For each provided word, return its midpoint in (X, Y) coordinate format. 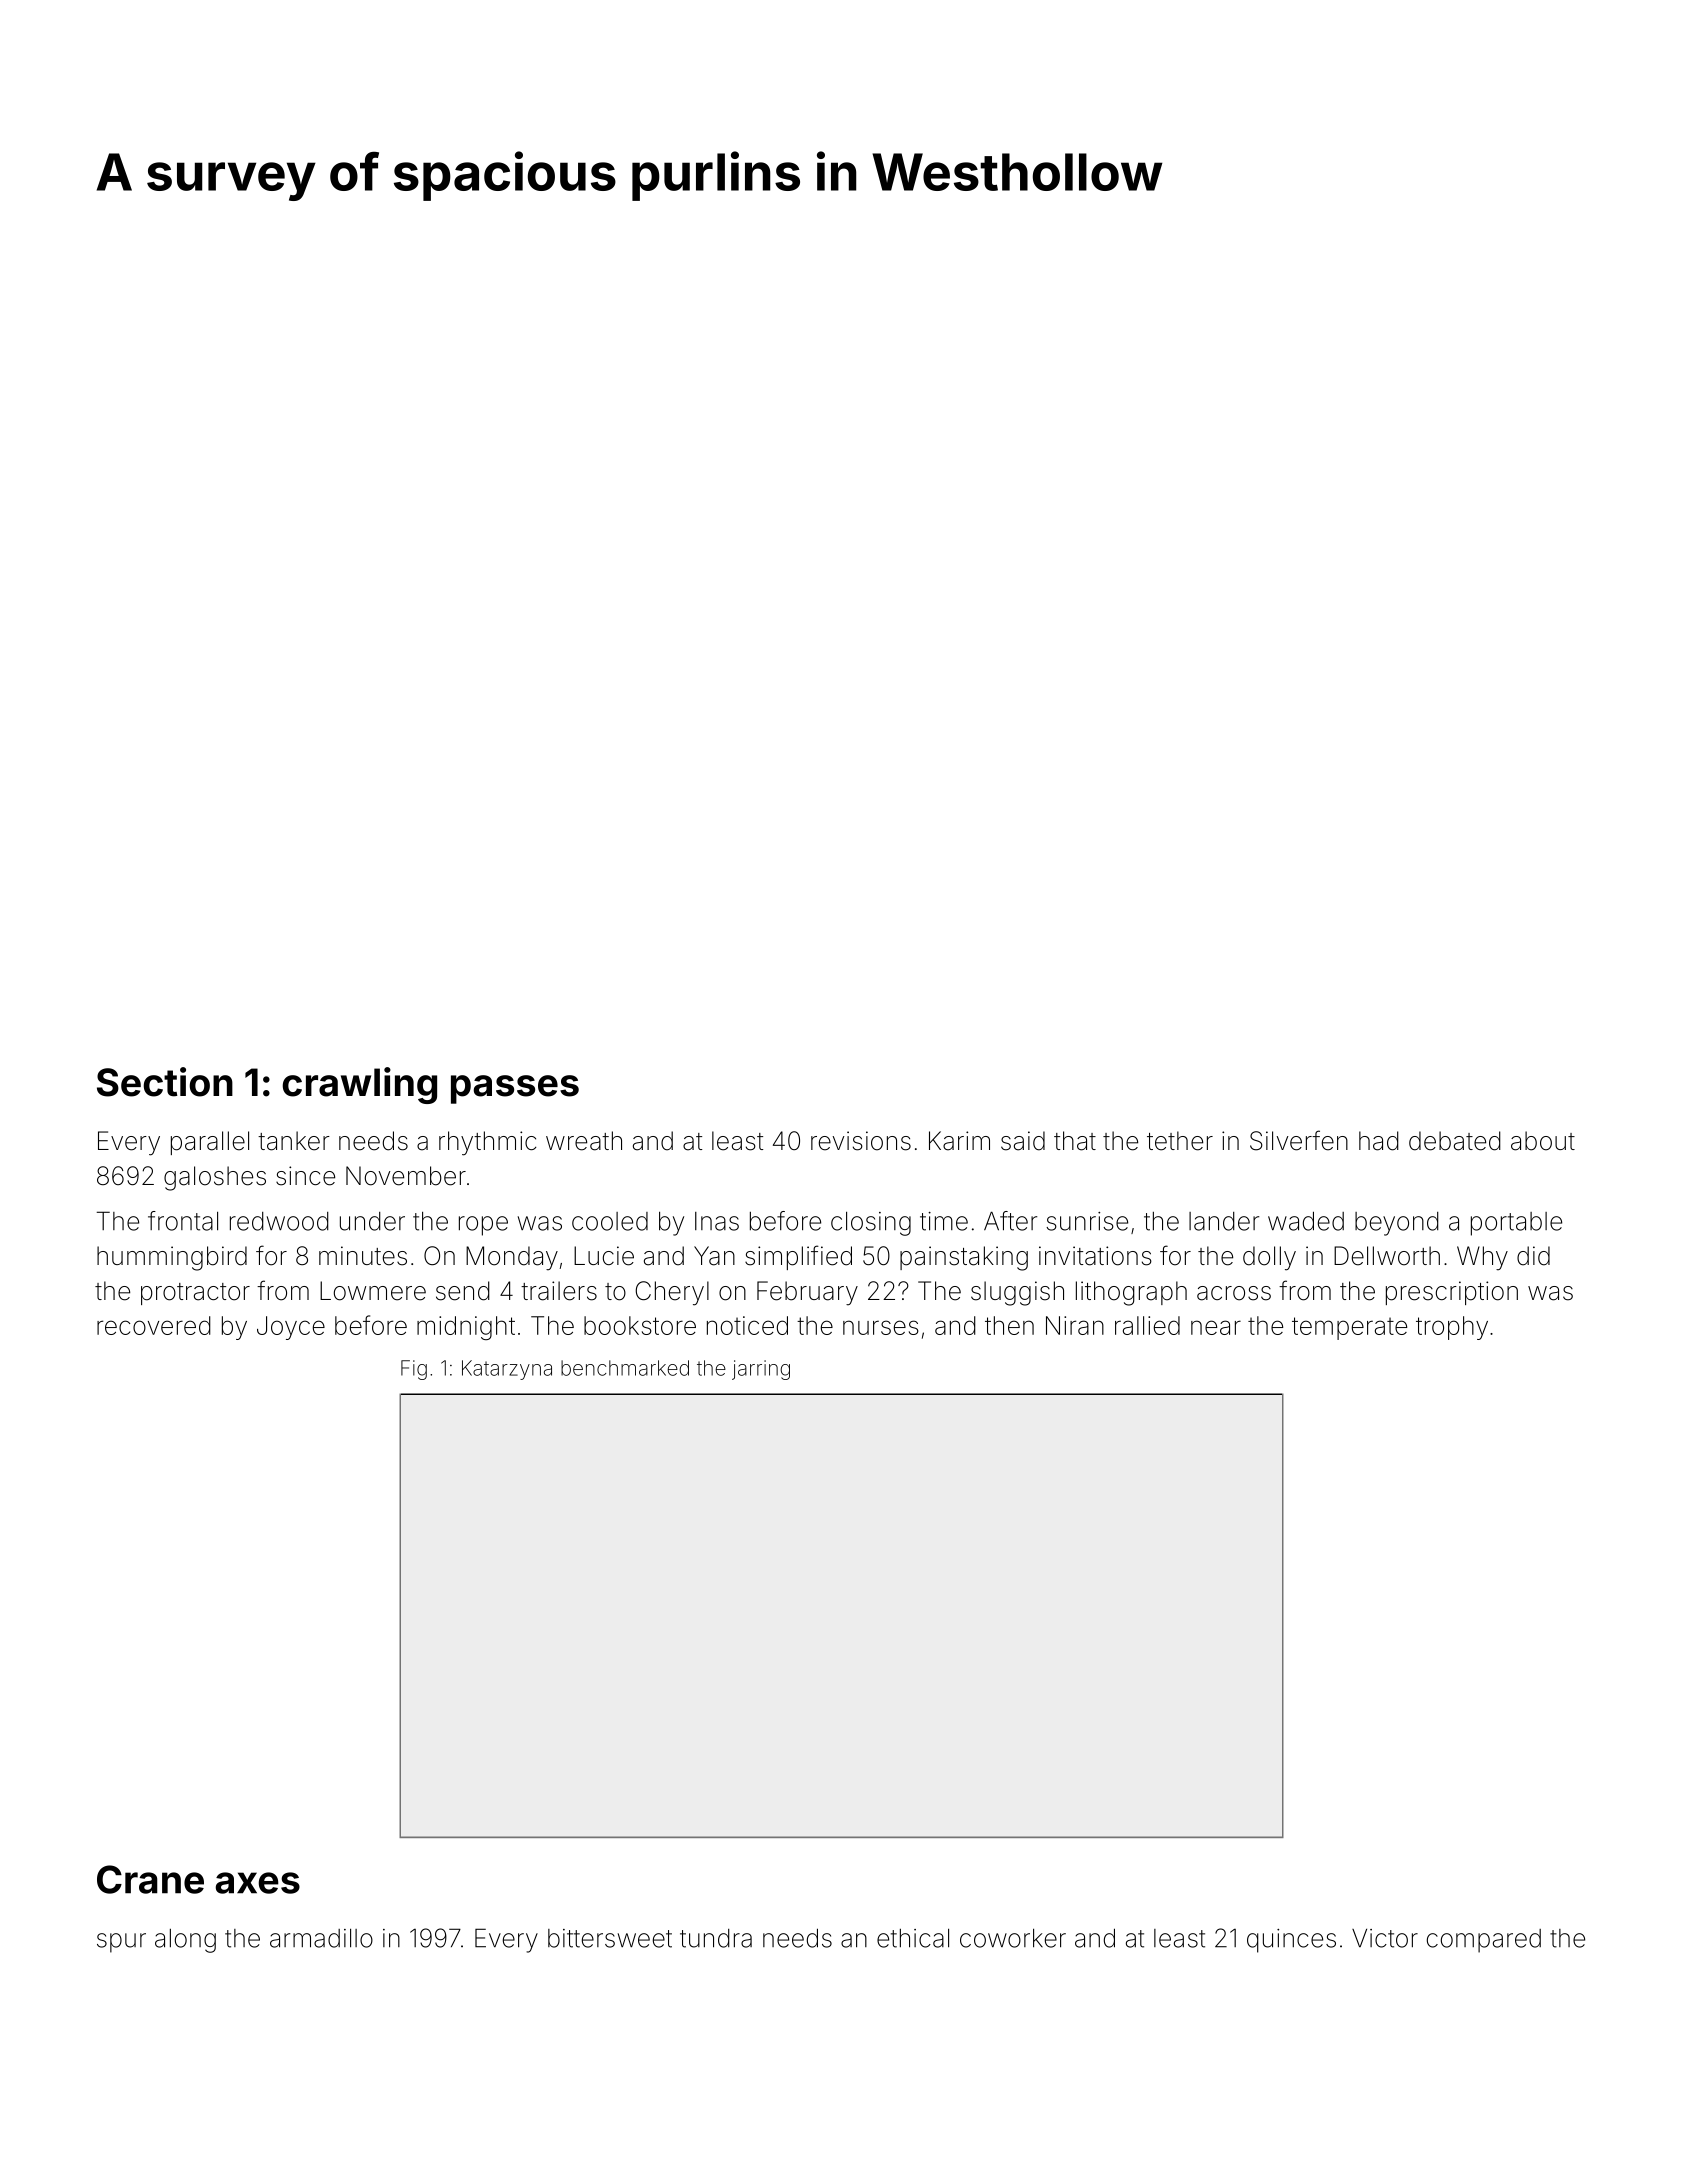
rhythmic (487, 1143)
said (1023, 1141)
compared (1484, 1941)
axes (258, 1883)
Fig (414, 1370)
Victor (1385, 1938)
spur (121, 1943)
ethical (913, 1938)
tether (1180, 1141)
